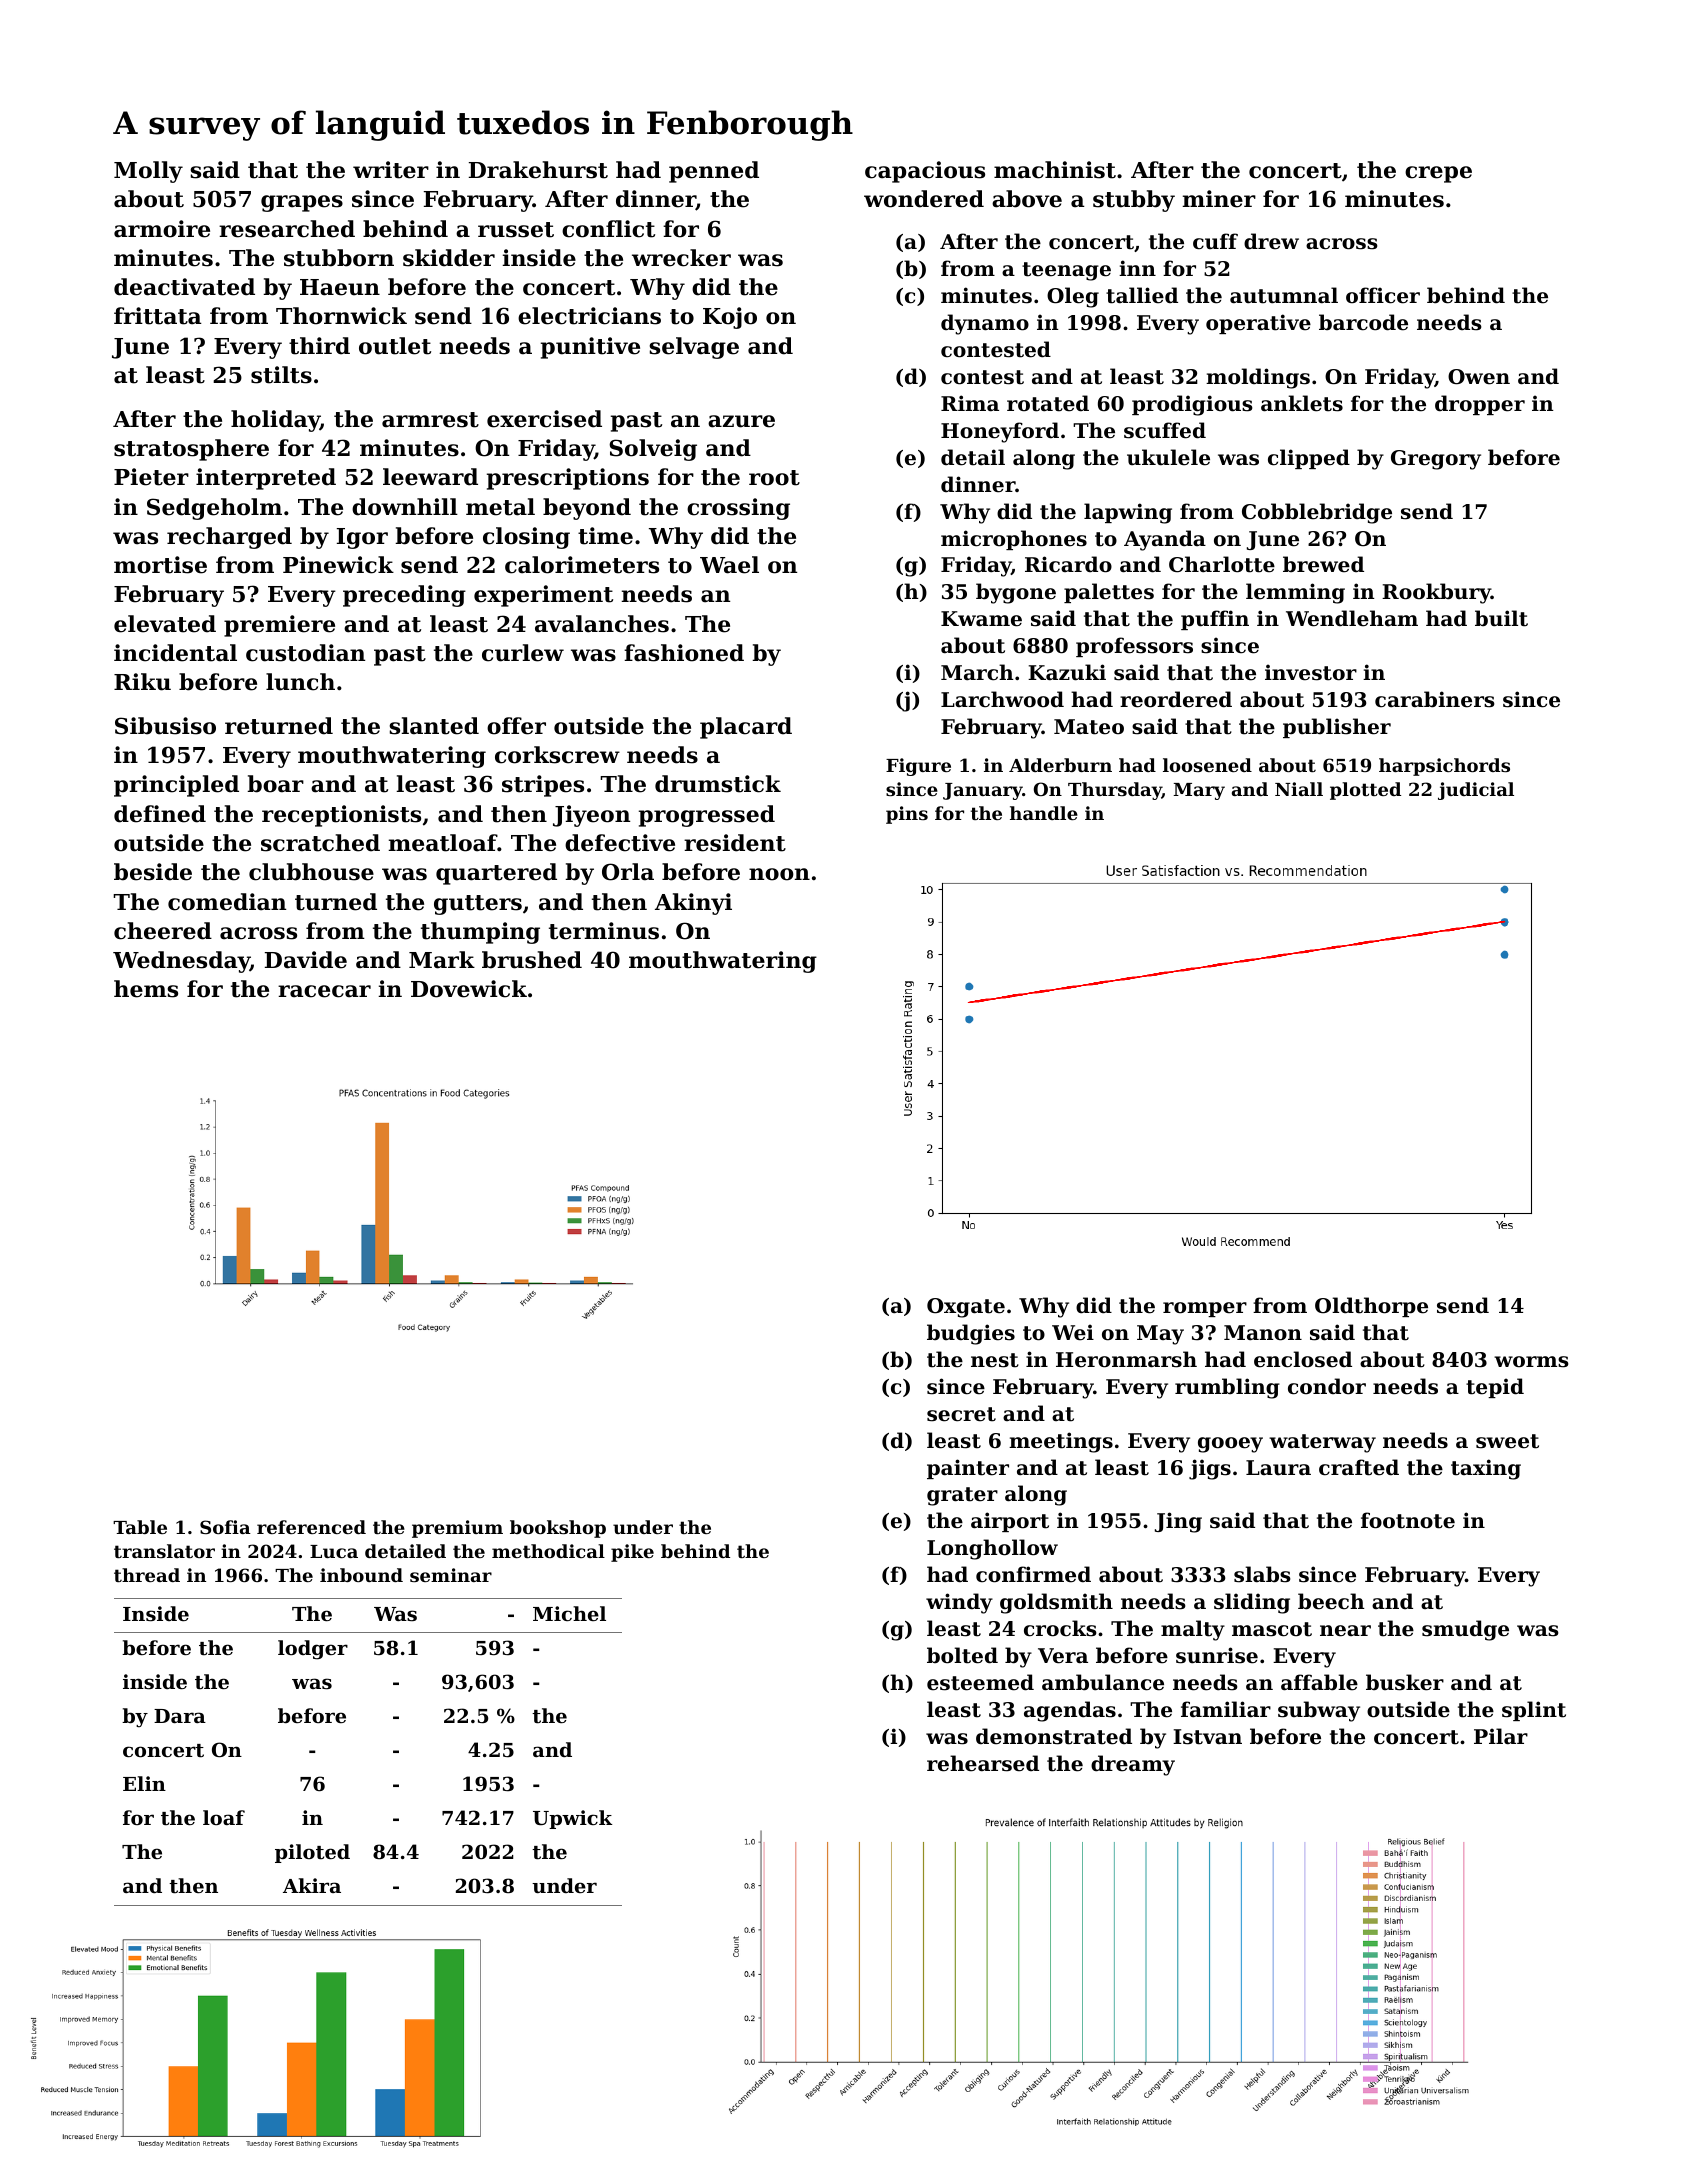 This screenshot has height=2178, width=1683. Describe the element at coordinates (478, 905) in the screenshot. I see `gutters` at that location.
